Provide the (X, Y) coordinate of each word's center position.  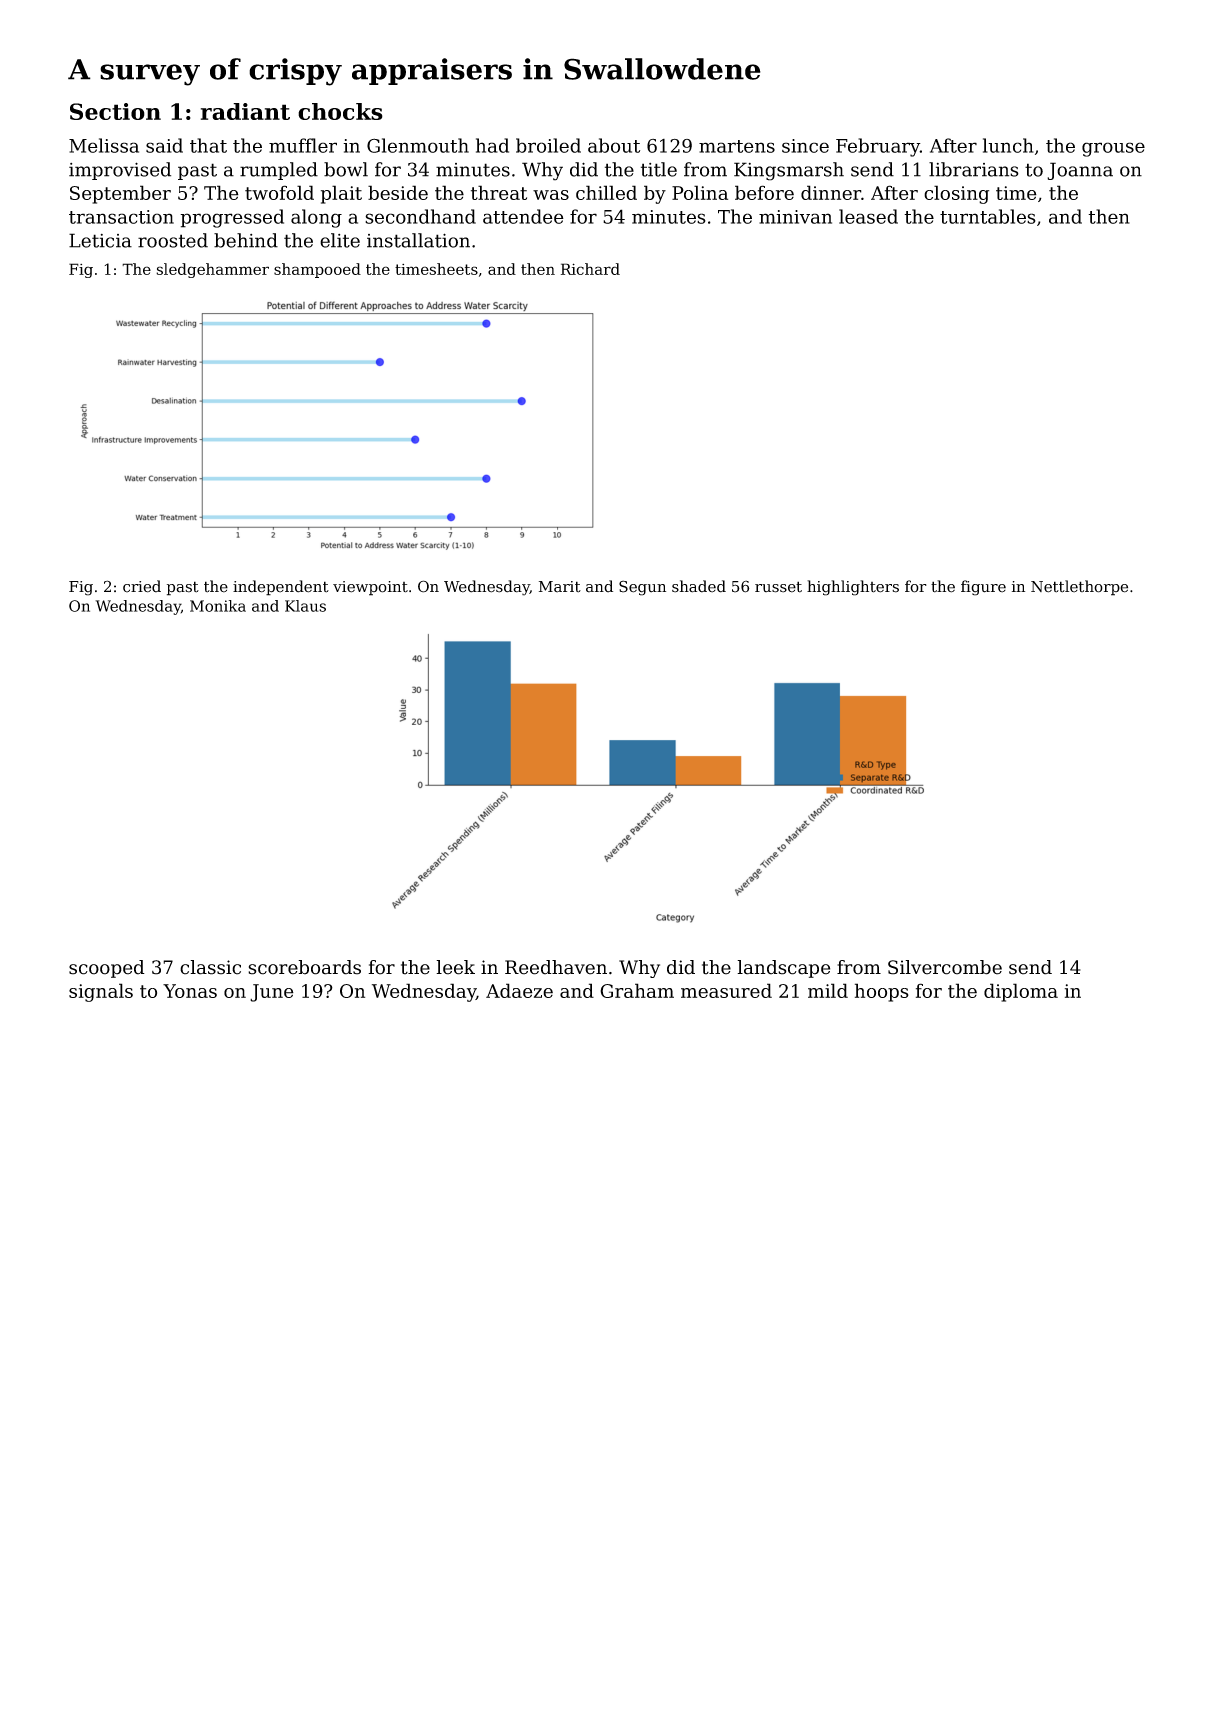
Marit (560, 587)
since (805, 146)
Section (115, 111)
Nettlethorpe (1079, 588)
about (614, 145)
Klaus (305, 606)
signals (101, 992)
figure (983, 588)
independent (281, 588)
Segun (642, 588)
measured (726, 990)
